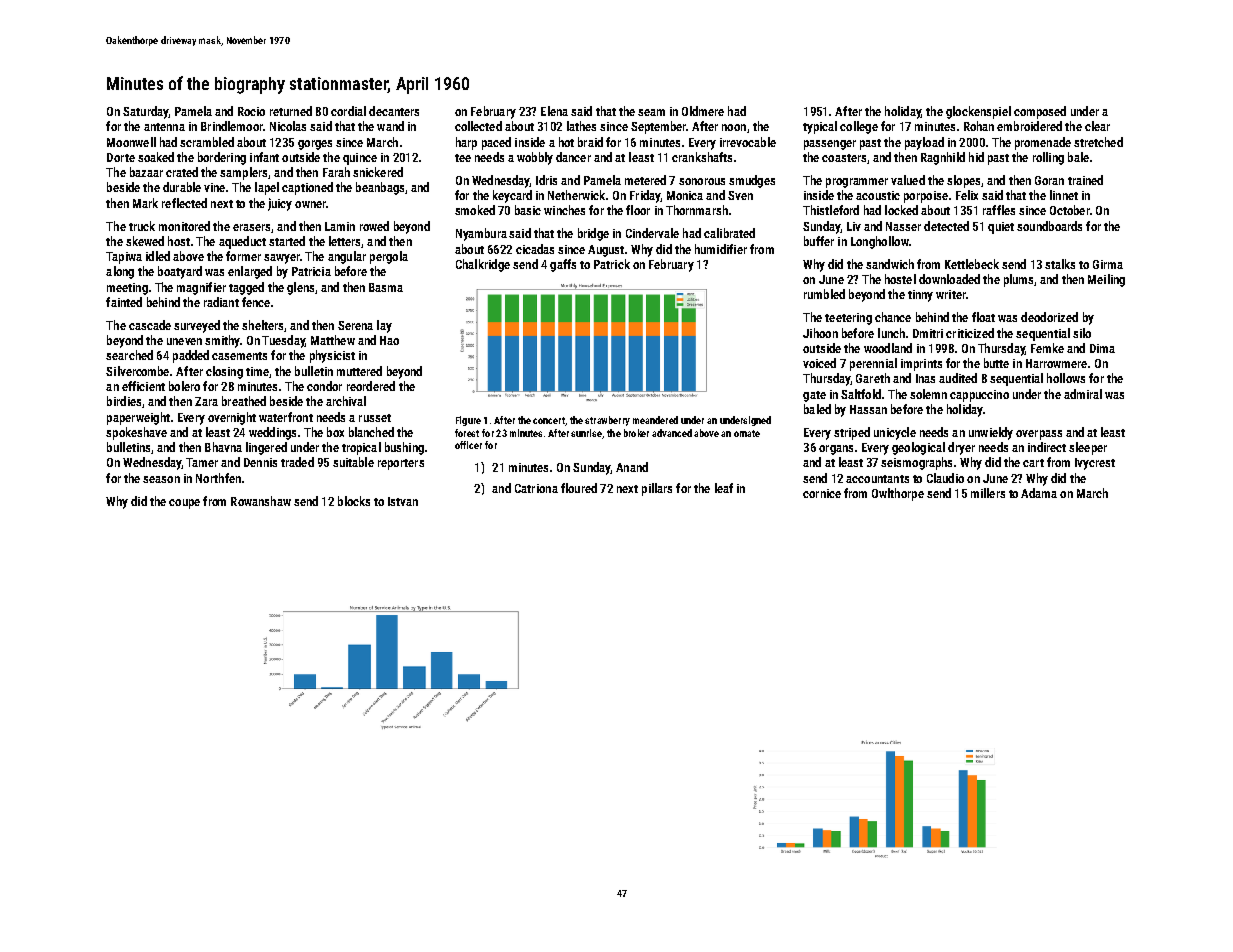  What do you see at coordinates (1040, 112) in the screenshot?
I see `composed` at bounding box center [1040, 112].
